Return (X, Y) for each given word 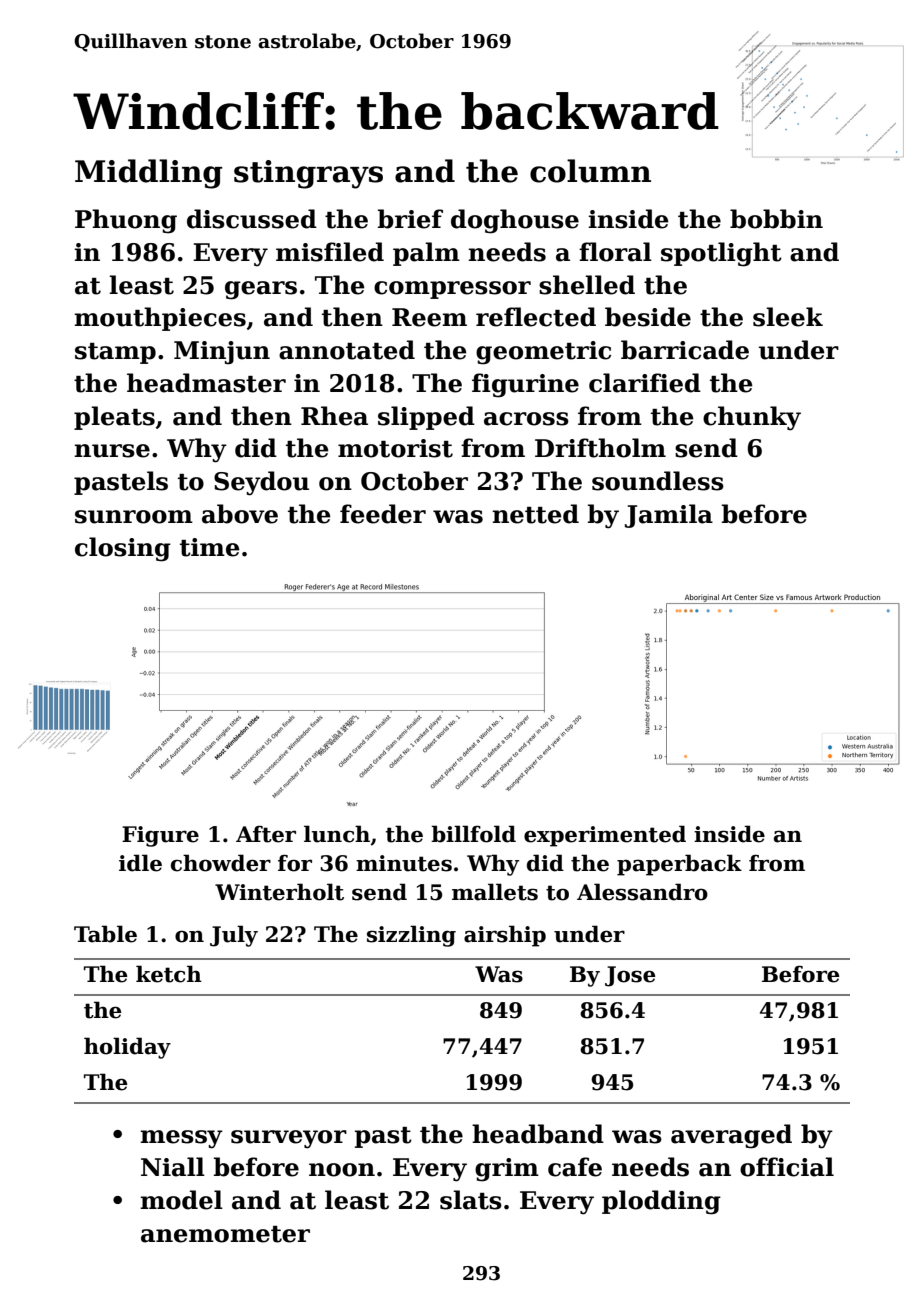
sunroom (134, 517)
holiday (127, 1048)
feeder (383, 514)
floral (615, 252)
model (181, 1200)
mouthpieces (160, 319)
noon (342, 1170)
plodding (661, 1202)
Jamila (669, 516)
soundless (658, 481)
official (787, 1167)
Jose (630, 976)
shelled (587, 285)
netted (535, 514)
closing (123, 549)
